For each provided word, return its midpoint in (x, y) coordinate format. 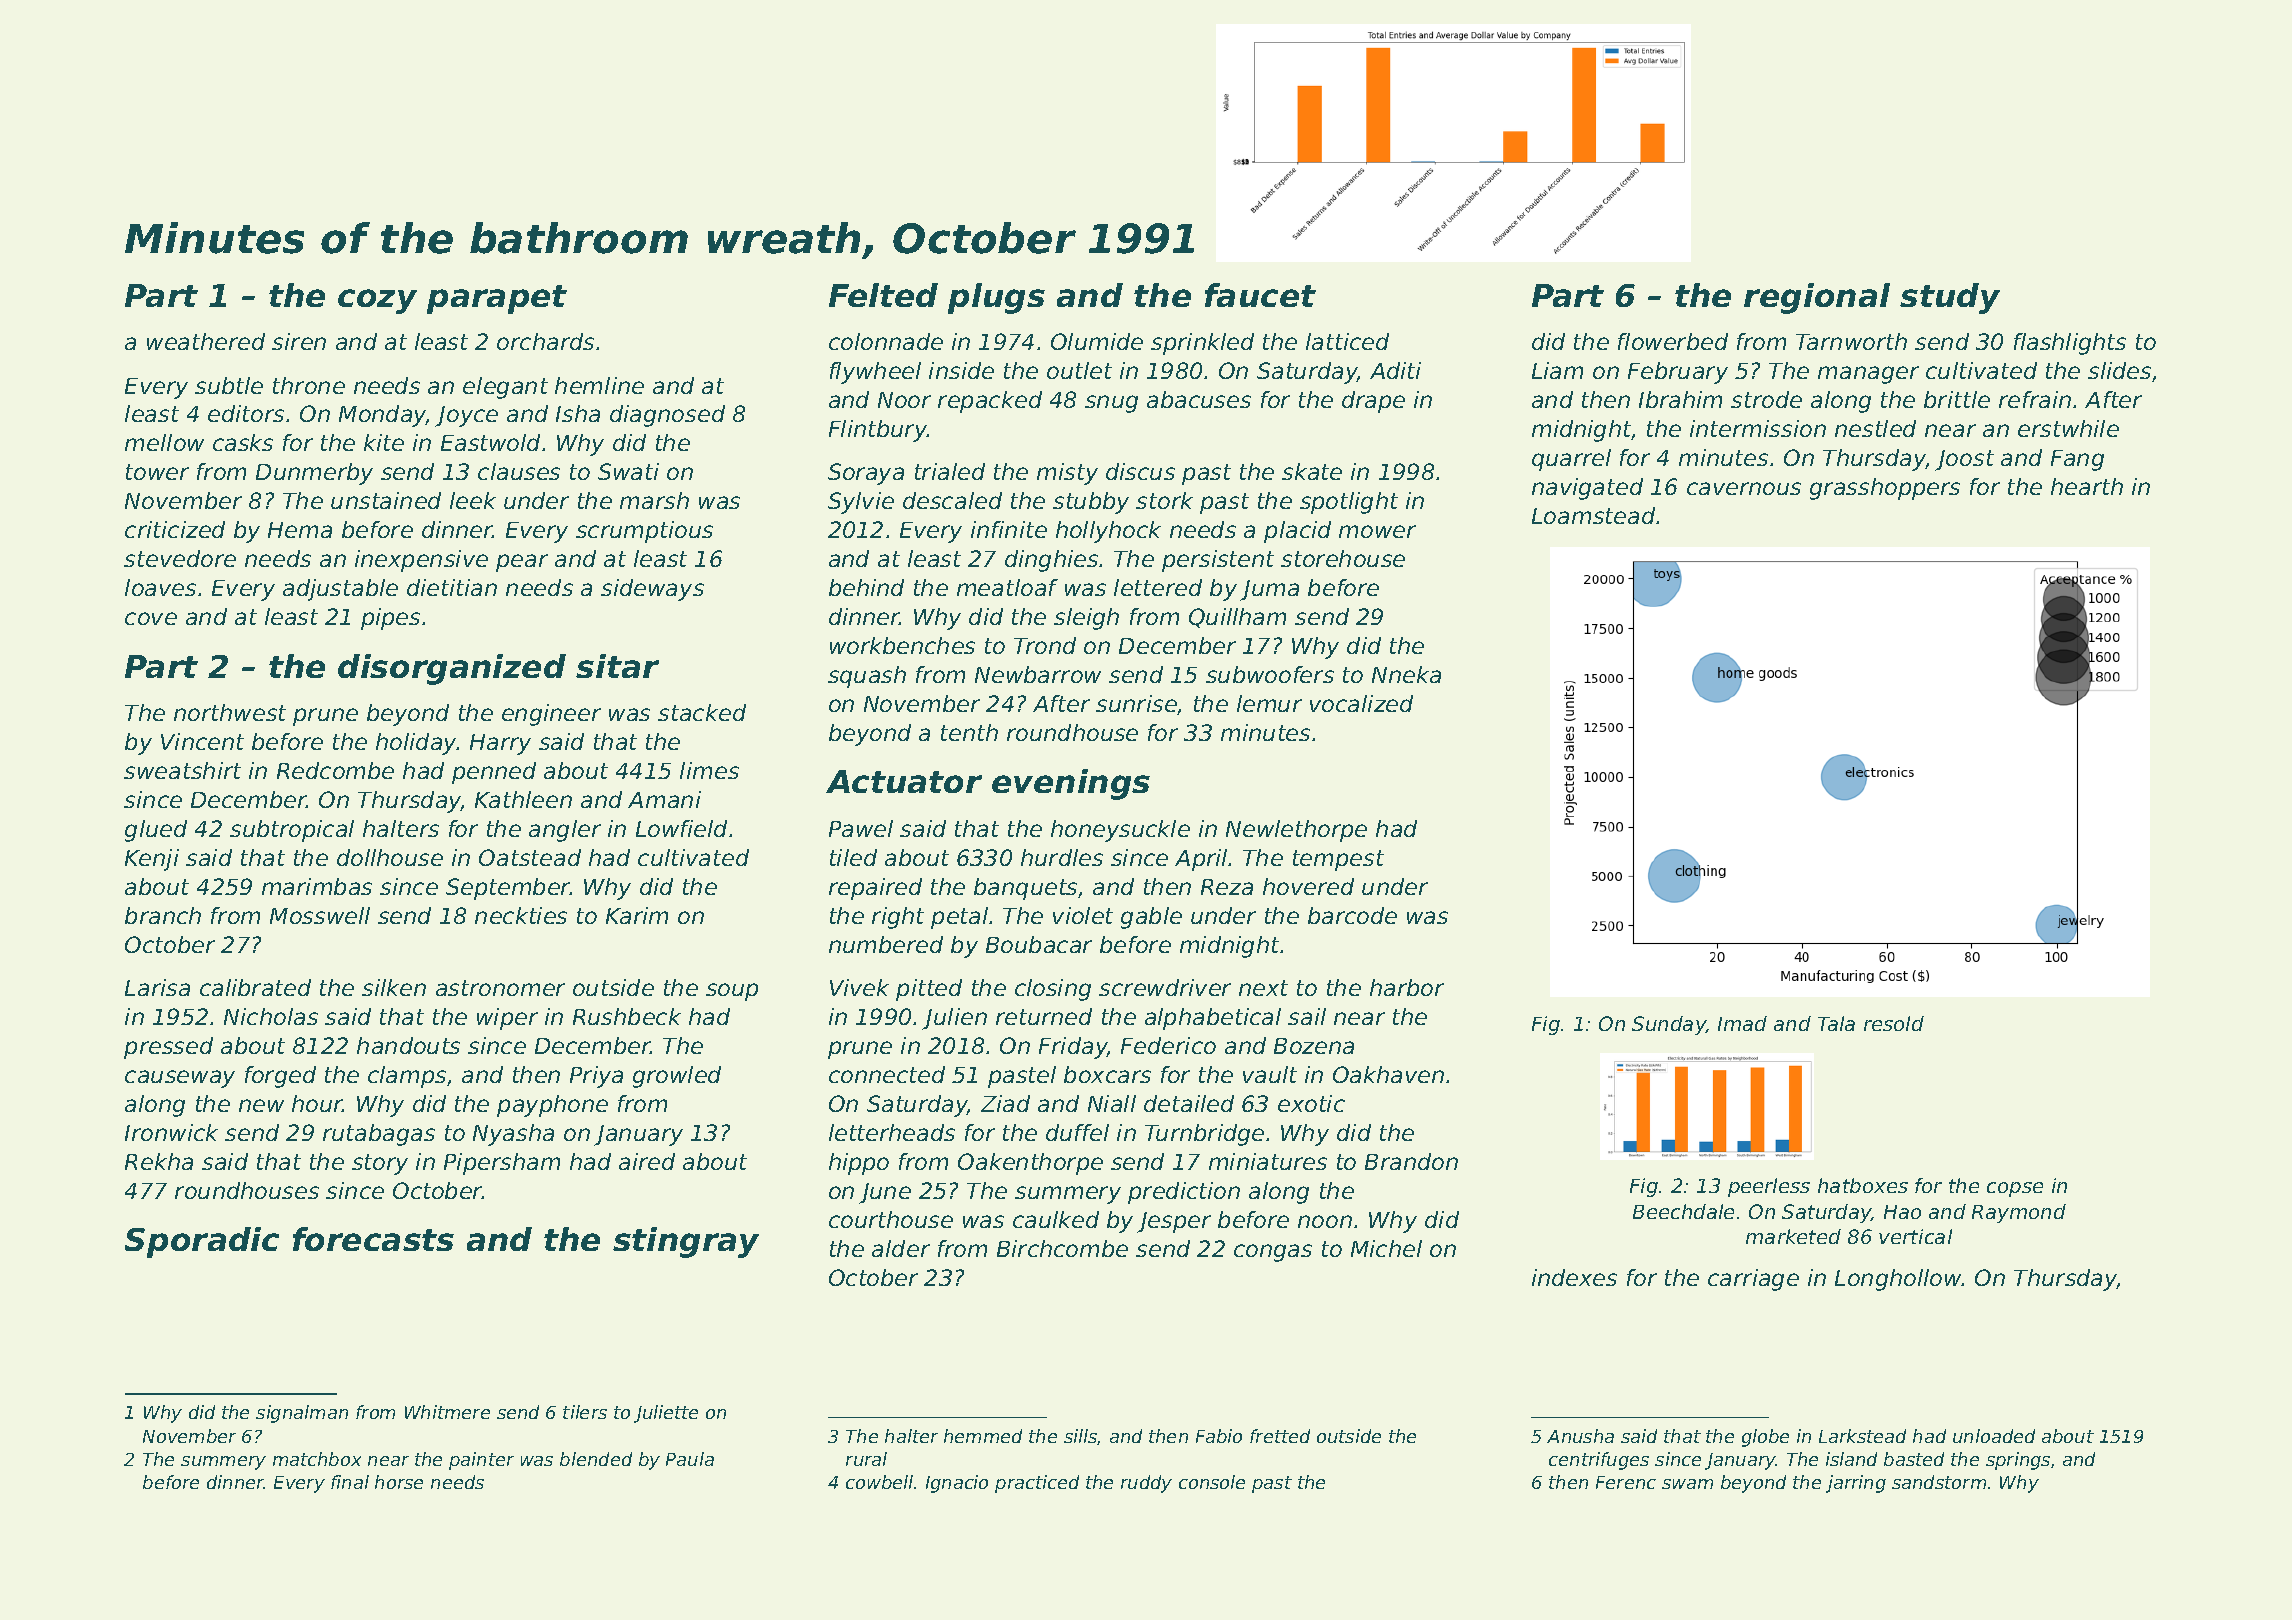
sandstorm (1939, 1482)
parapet (497, 299)
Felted (883, 295)
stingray (686, 1242)
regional (1817, 298)
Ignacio (957, 1484)
